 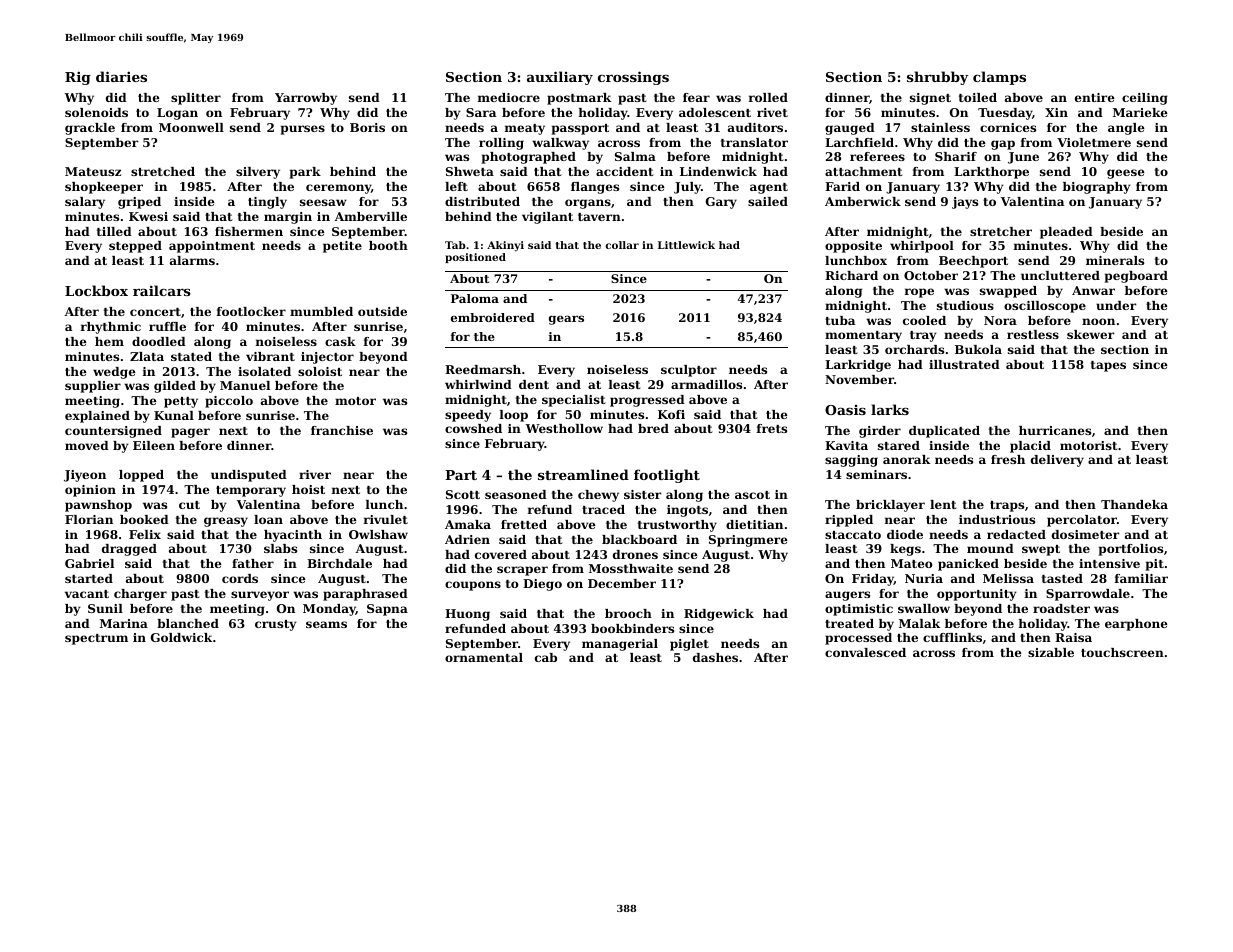 I want to click on pager, so click(x=190, y=433).
